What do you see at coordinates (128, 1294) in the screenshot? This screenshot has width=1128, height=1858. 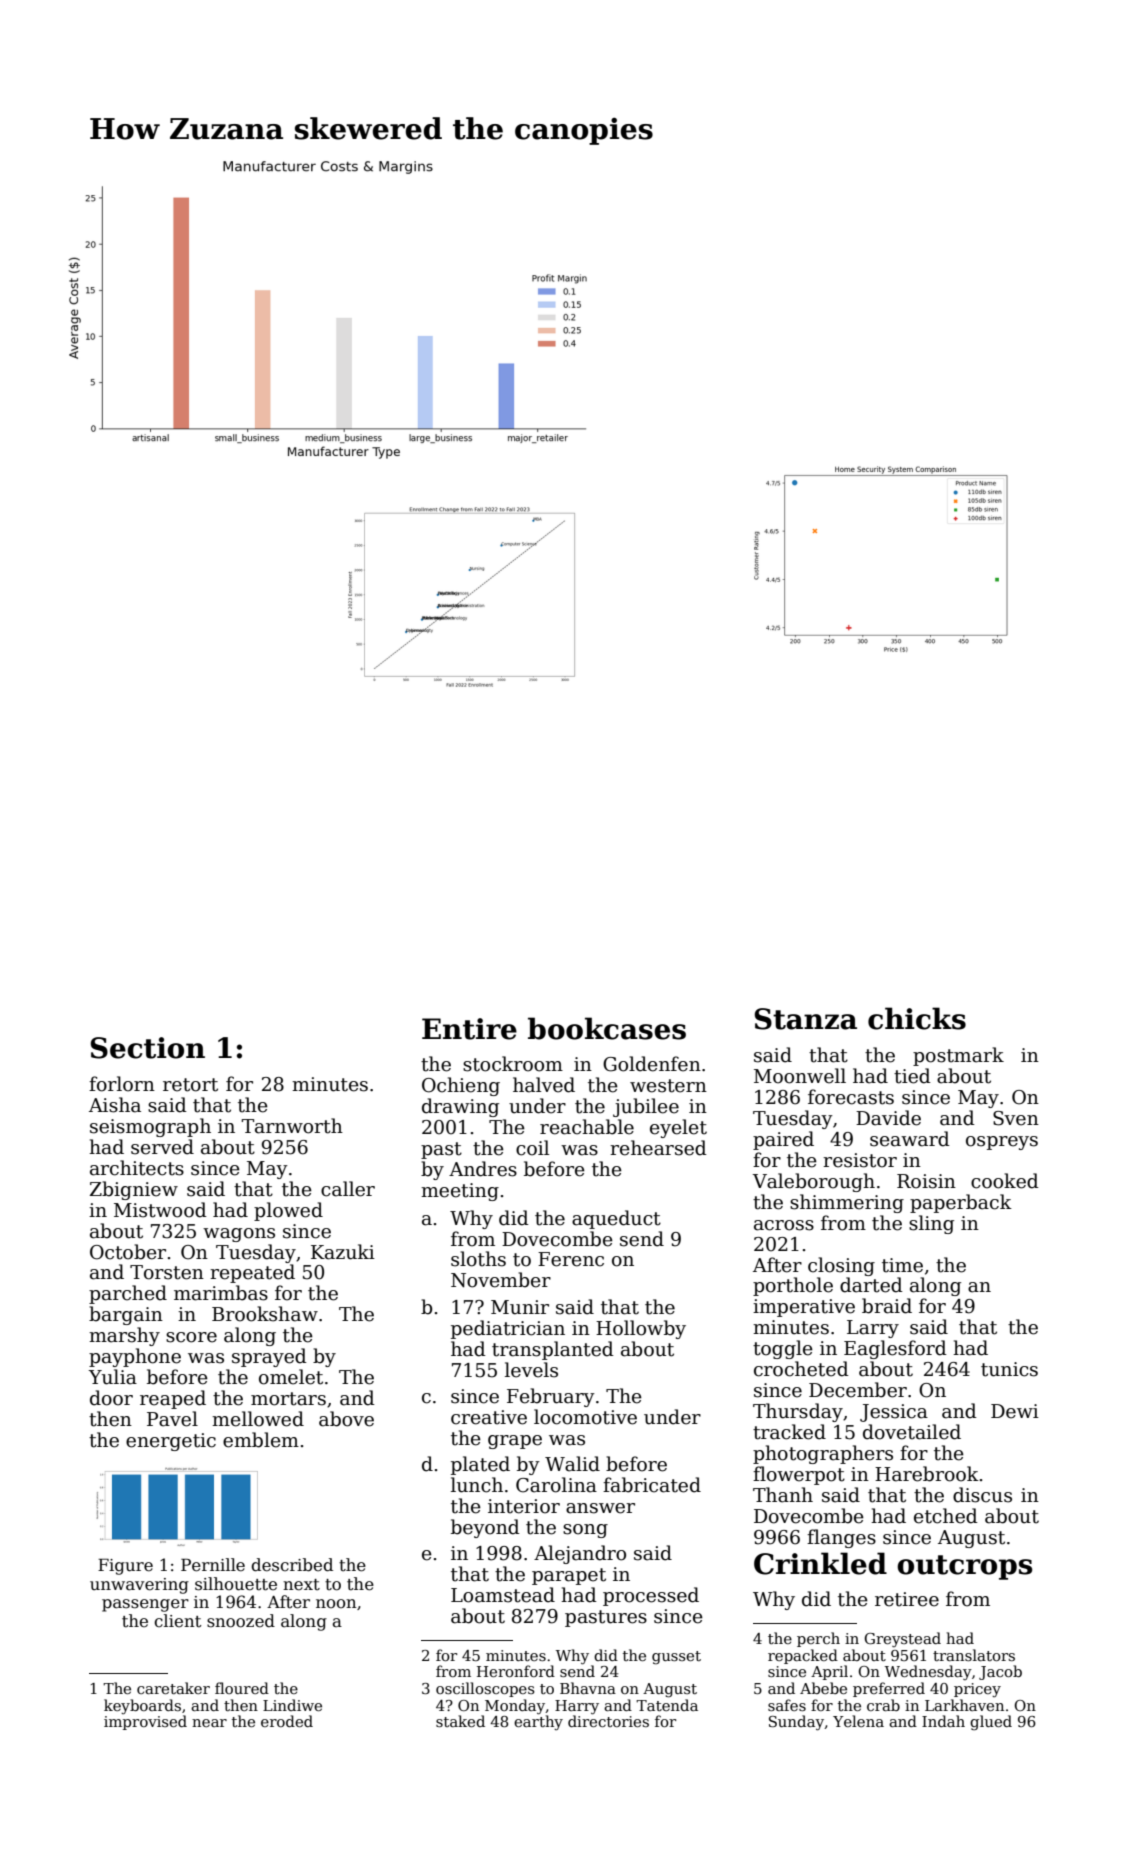 I see `parched` at bounding box center [128, 1294].
